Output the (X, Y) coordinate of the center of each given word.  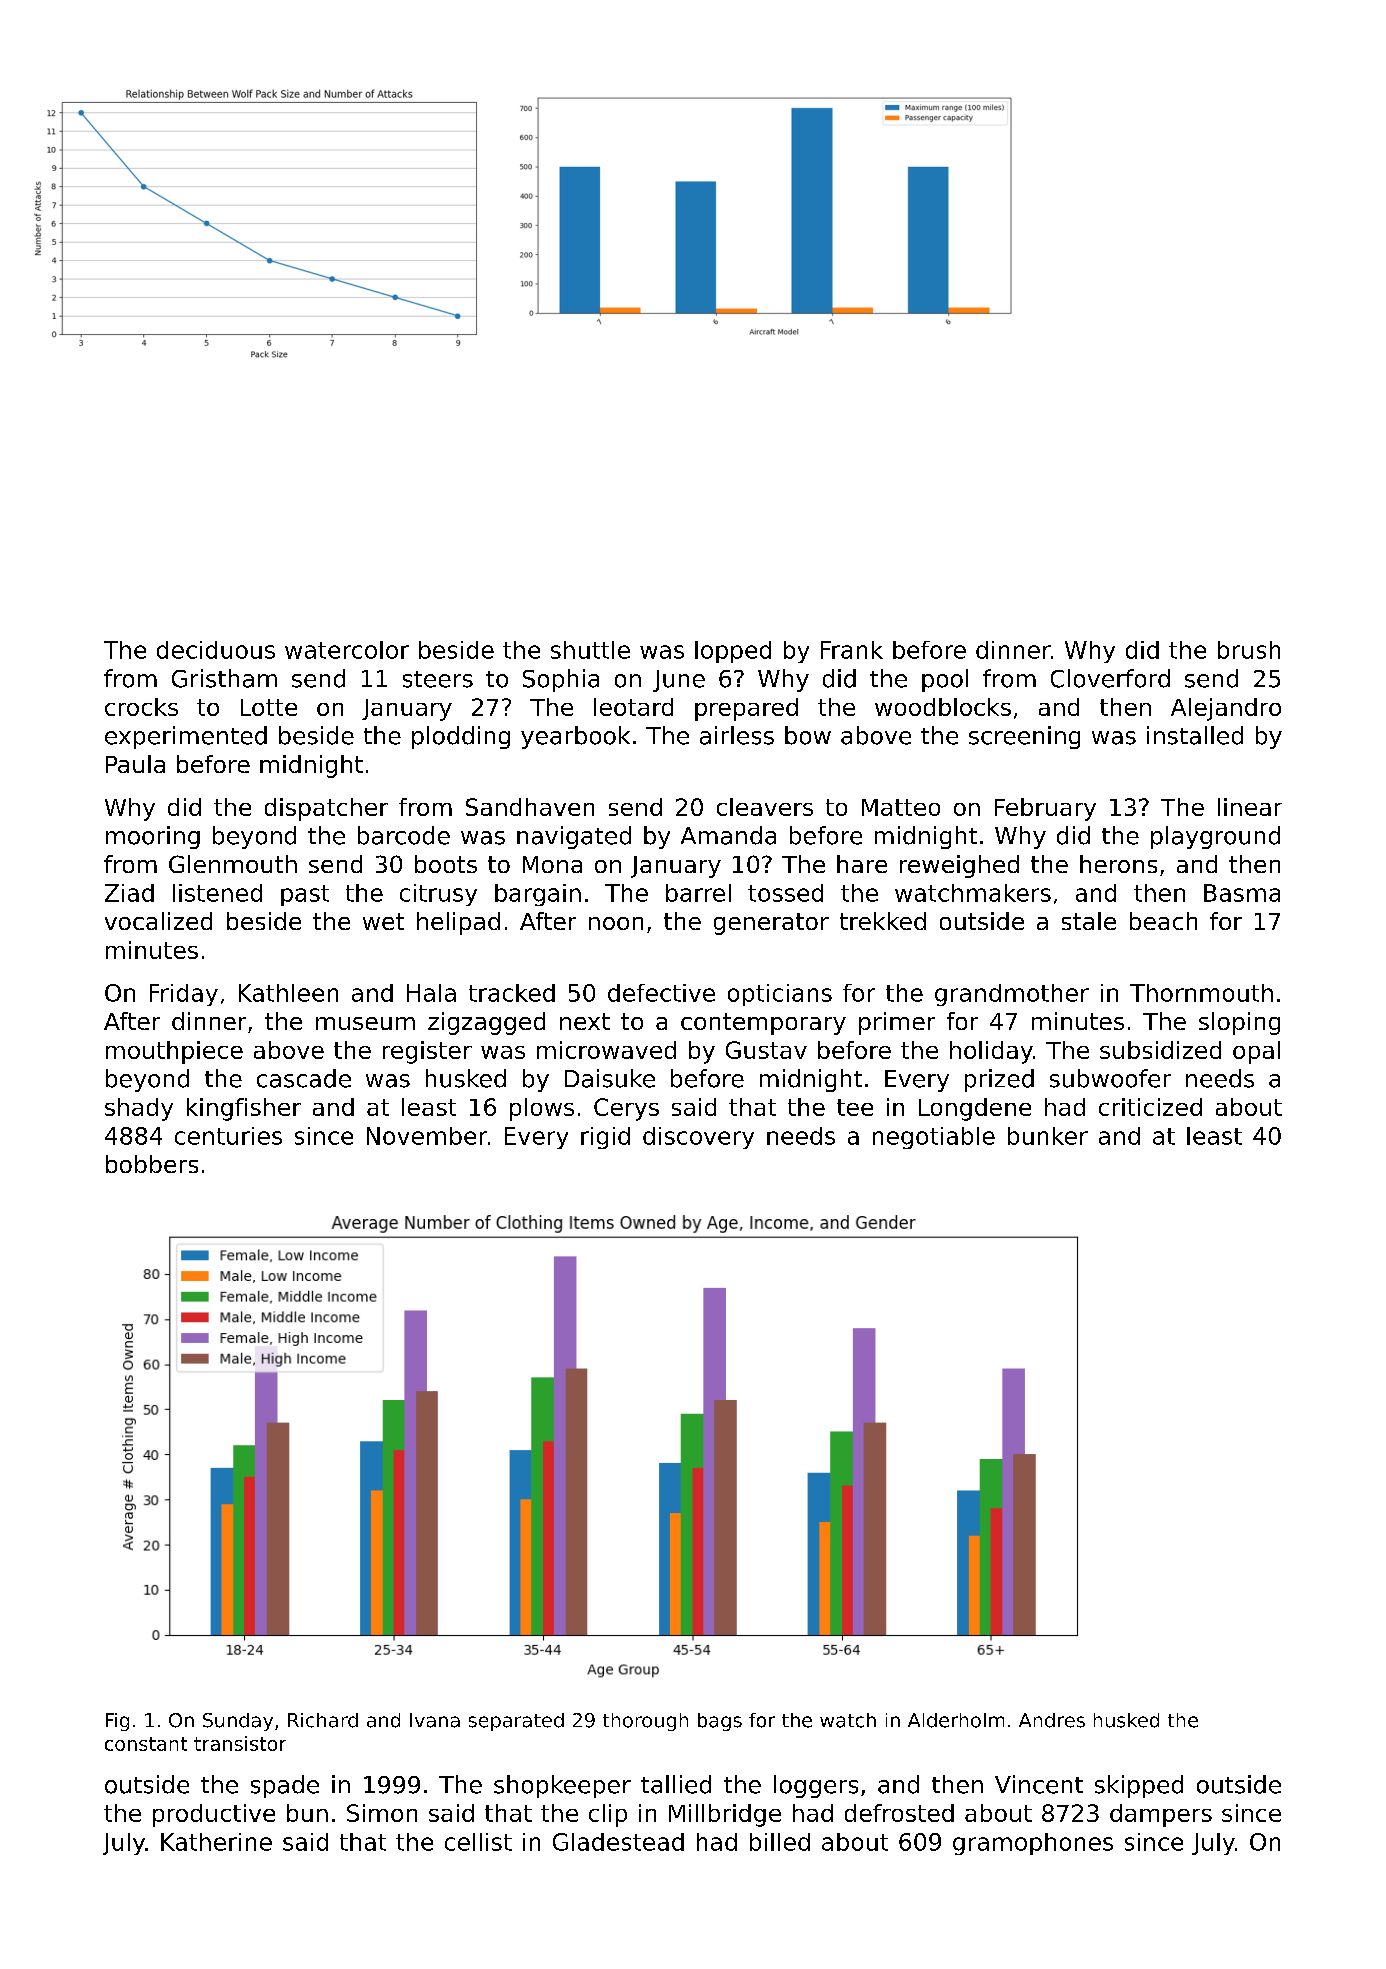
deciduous (216, 650)
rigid (605, 1138)
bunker (1048, 1136)
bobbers (152, 1164)
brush (1249, 650)
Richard (323, 1720)
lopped (733, 652)
